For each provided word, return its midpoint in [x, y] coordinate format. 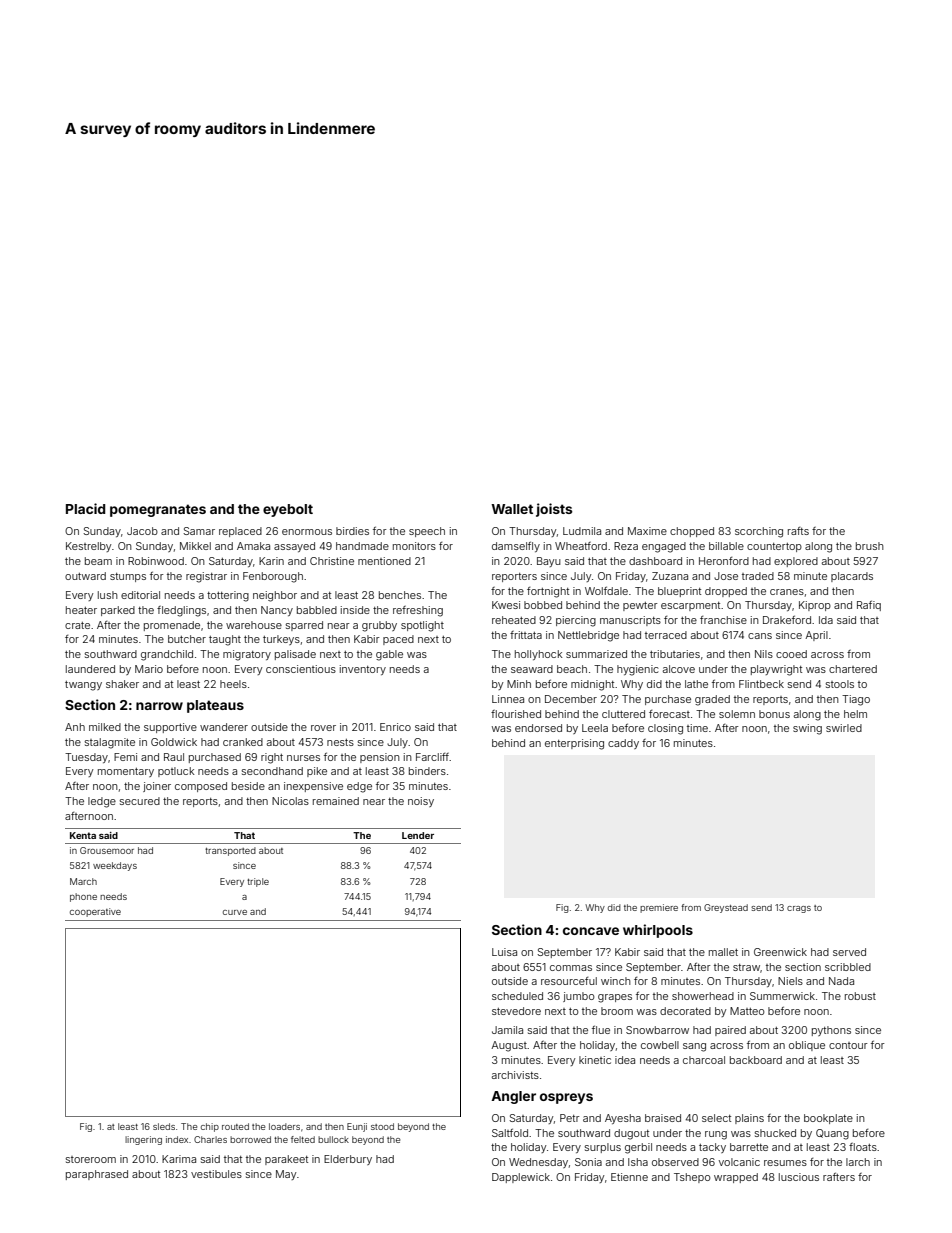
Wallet [512, 509]
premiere [659, 908]
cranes [787, 592]
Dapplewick [521, 1178]
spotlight [422, 626]
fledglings [181, 611]
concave [591, 931]
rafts [798, 531]
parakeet [286, 1160]
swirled [844, 728]
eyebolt [288, 510]
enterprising [574, 744]
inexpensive [313, 787]
